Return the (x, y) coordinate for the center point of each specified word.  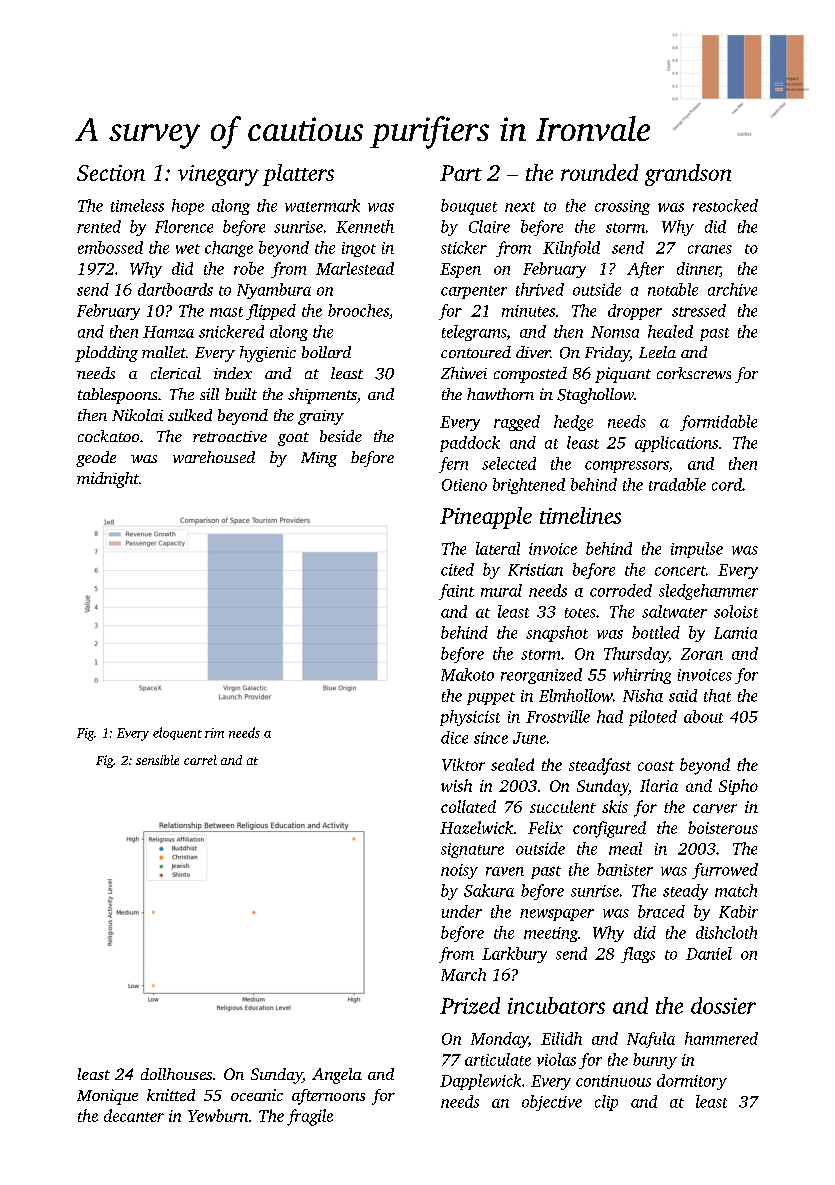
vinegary (218, 175)
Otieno (464, 485)
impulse (697, 550)
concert (680, 571)
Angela (337, 1076)
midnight (108, 480)
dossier (723, 1005)
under (462, 911)
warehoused (214, 457)
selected (509, 463)
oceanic (257, 1095)
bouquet (469, 207)
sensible (157, 760)
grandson (688, 175)
